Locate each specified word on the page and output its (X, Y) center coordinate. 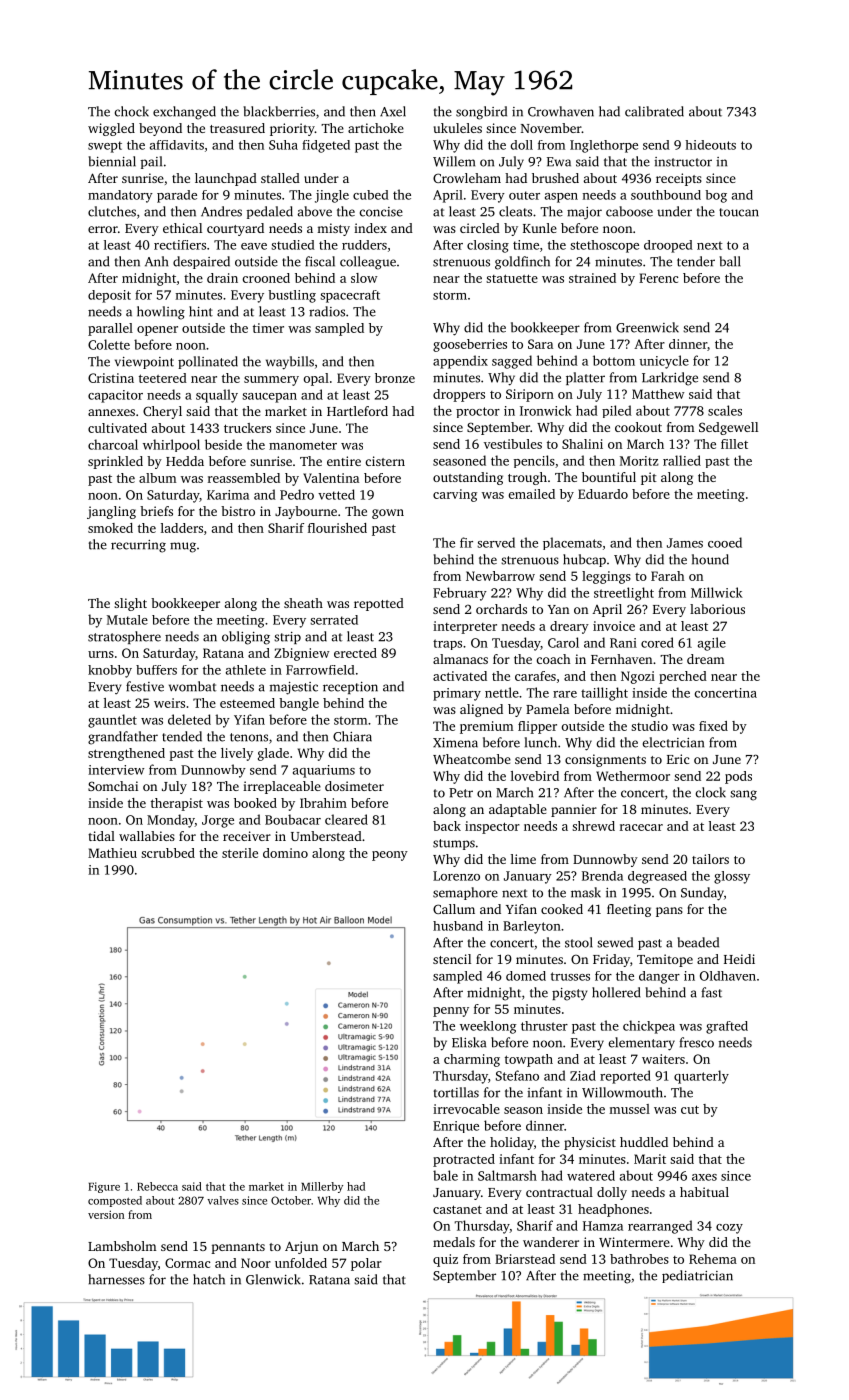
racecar (641, 827)
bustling (292, 296)
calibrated (654, 111)
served (496, 542)
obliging (246, 638)
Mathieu (112, 853)
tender (696, 261)
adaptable (518, 810)
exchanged (184, 113)
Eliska (469, 1042)
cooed (725, 542)
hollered (616, 992)
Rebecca (157, 1186)
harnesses (116, 1279)
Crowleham (467, 178)
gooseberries (470, 345)
